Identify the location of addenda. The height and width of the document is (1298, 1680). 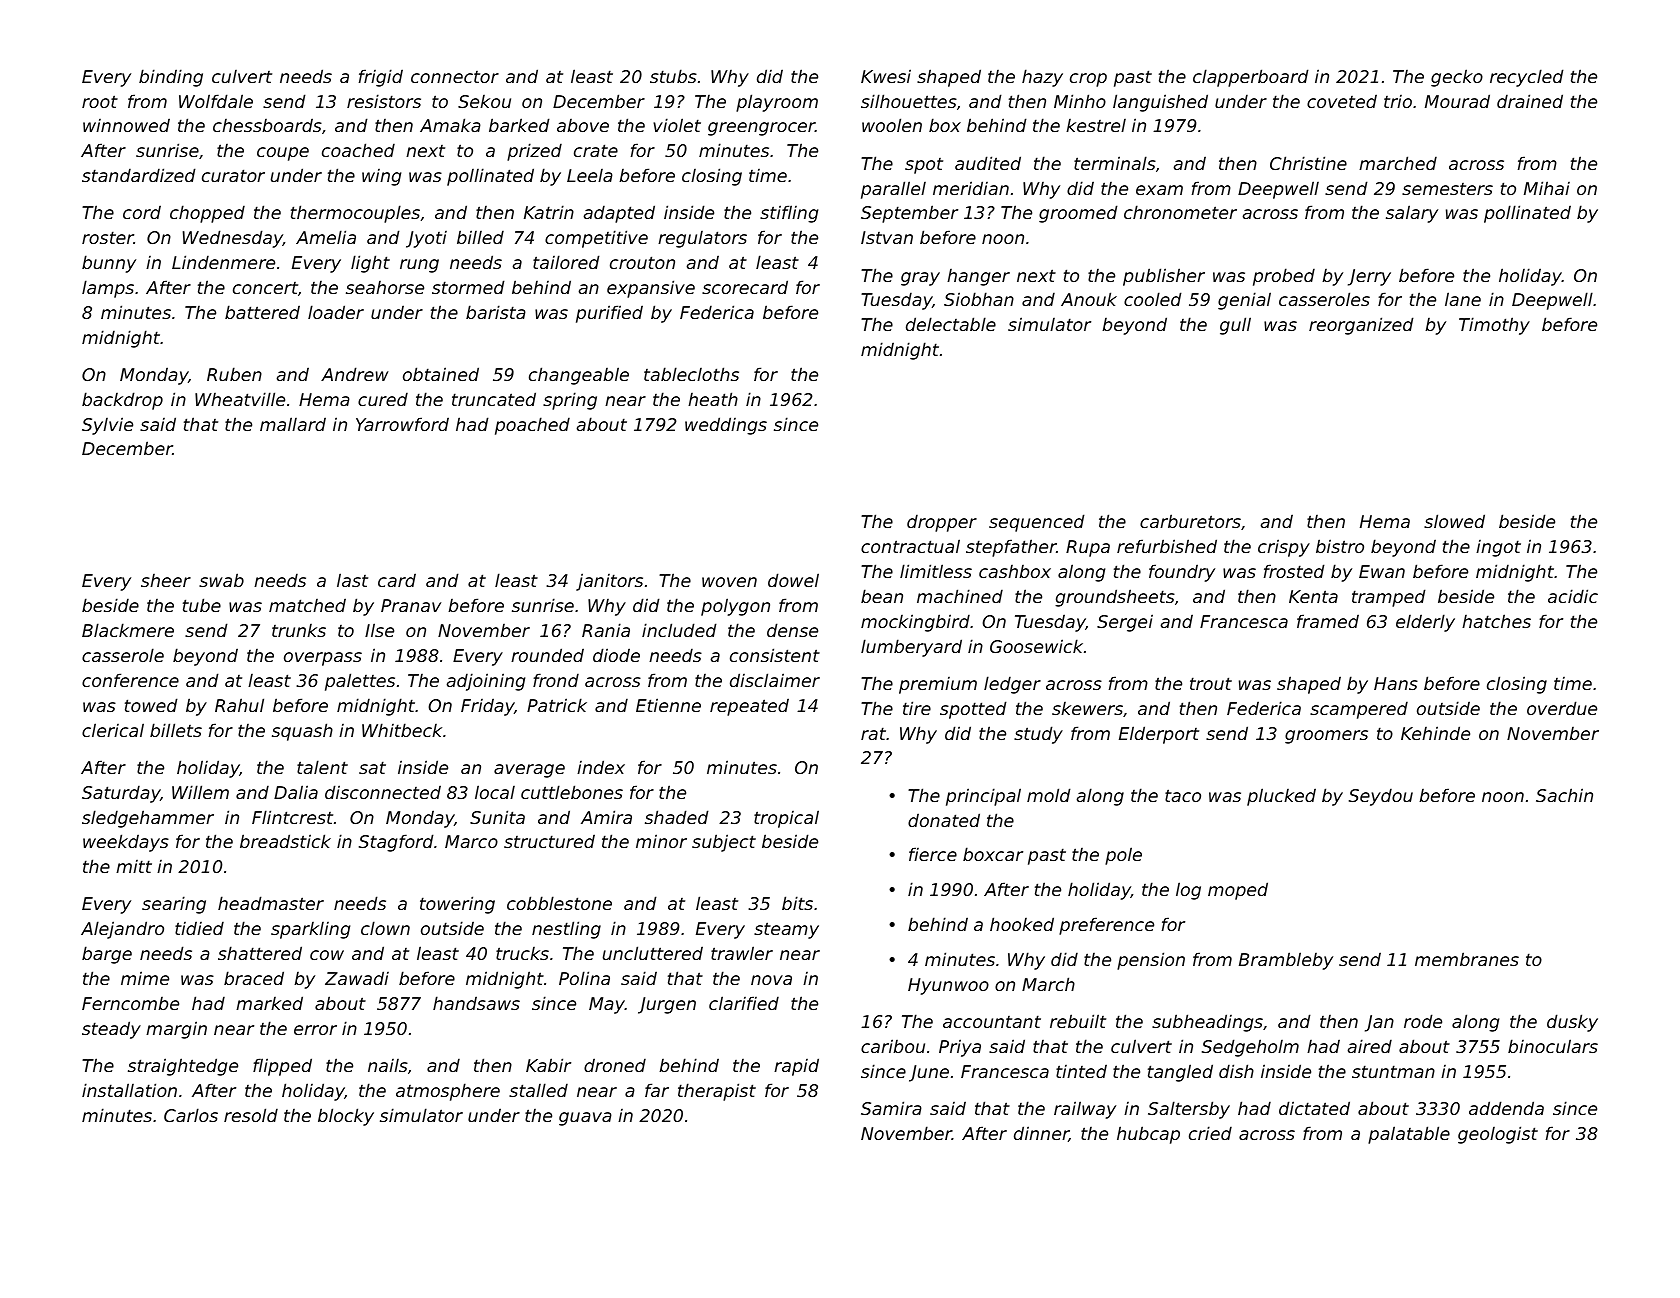
(1506, 1108).
